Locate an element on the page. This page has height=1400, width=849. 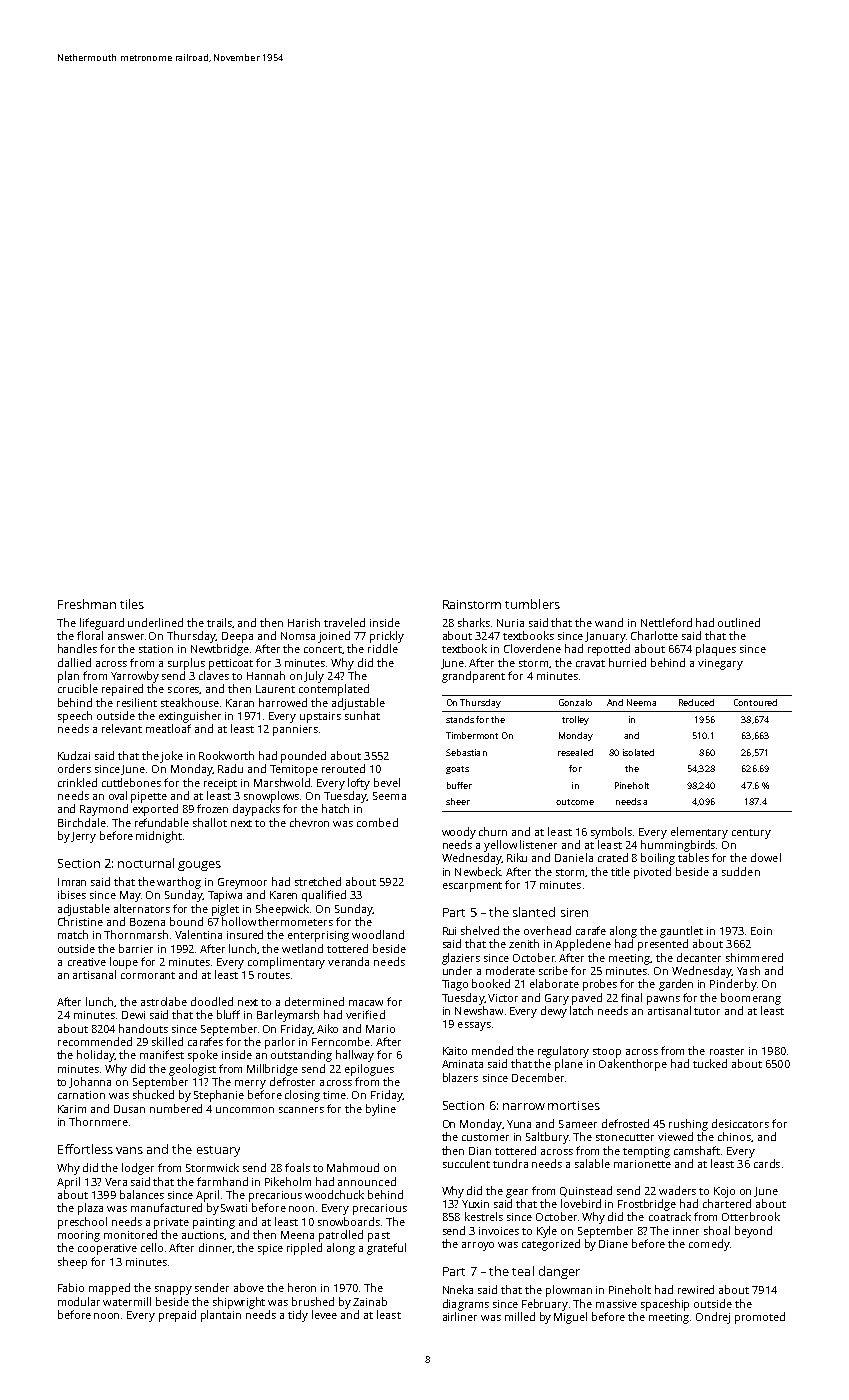
Nuria is located at coordinates (510, 623).
